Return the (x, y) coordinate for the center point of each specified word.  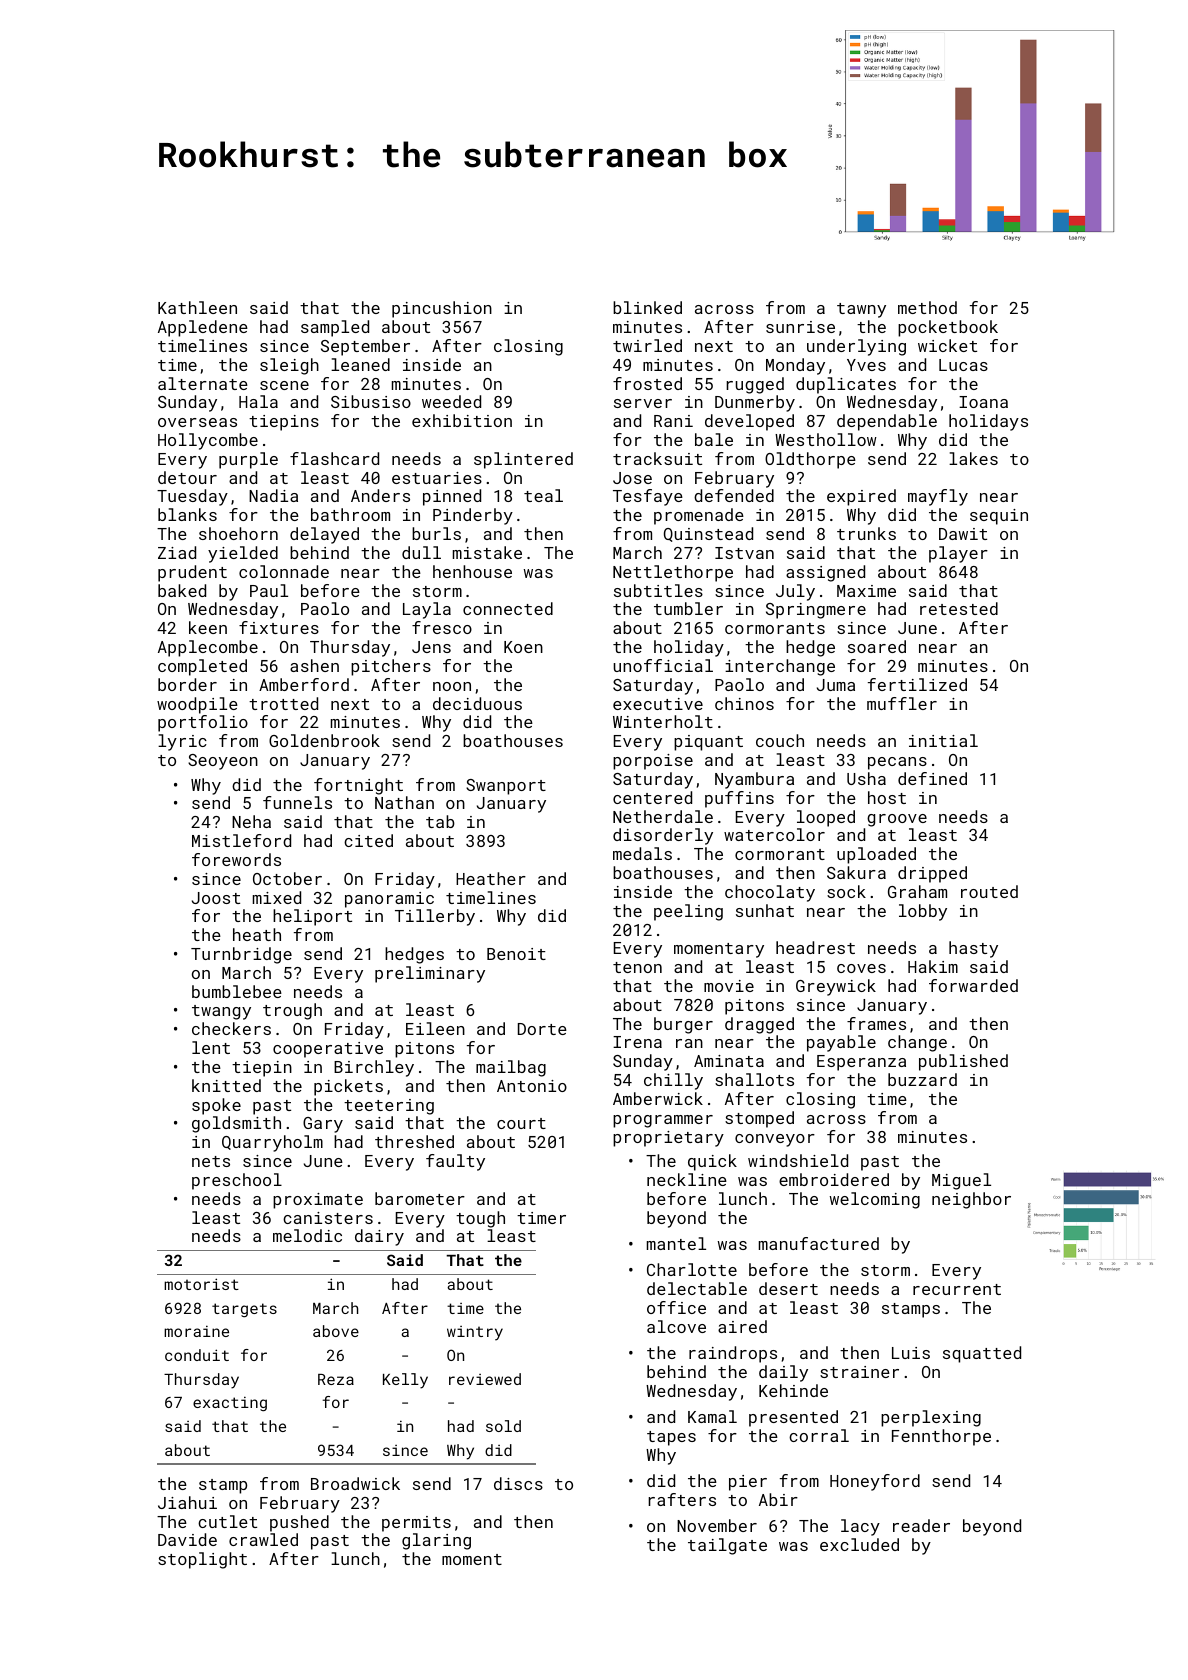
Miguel (961, 1181)
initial (943, 740)
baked (182, 590)
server (643, 403)
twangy (221, 1012)
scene (284, 385)
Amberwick (658, 1098)
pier (748, 1483)
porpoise (653, 762)
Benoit (516, 954)
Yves (866, 365)
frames (876, 1023)
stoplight (202, 1560)
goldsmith (236, 1124)
